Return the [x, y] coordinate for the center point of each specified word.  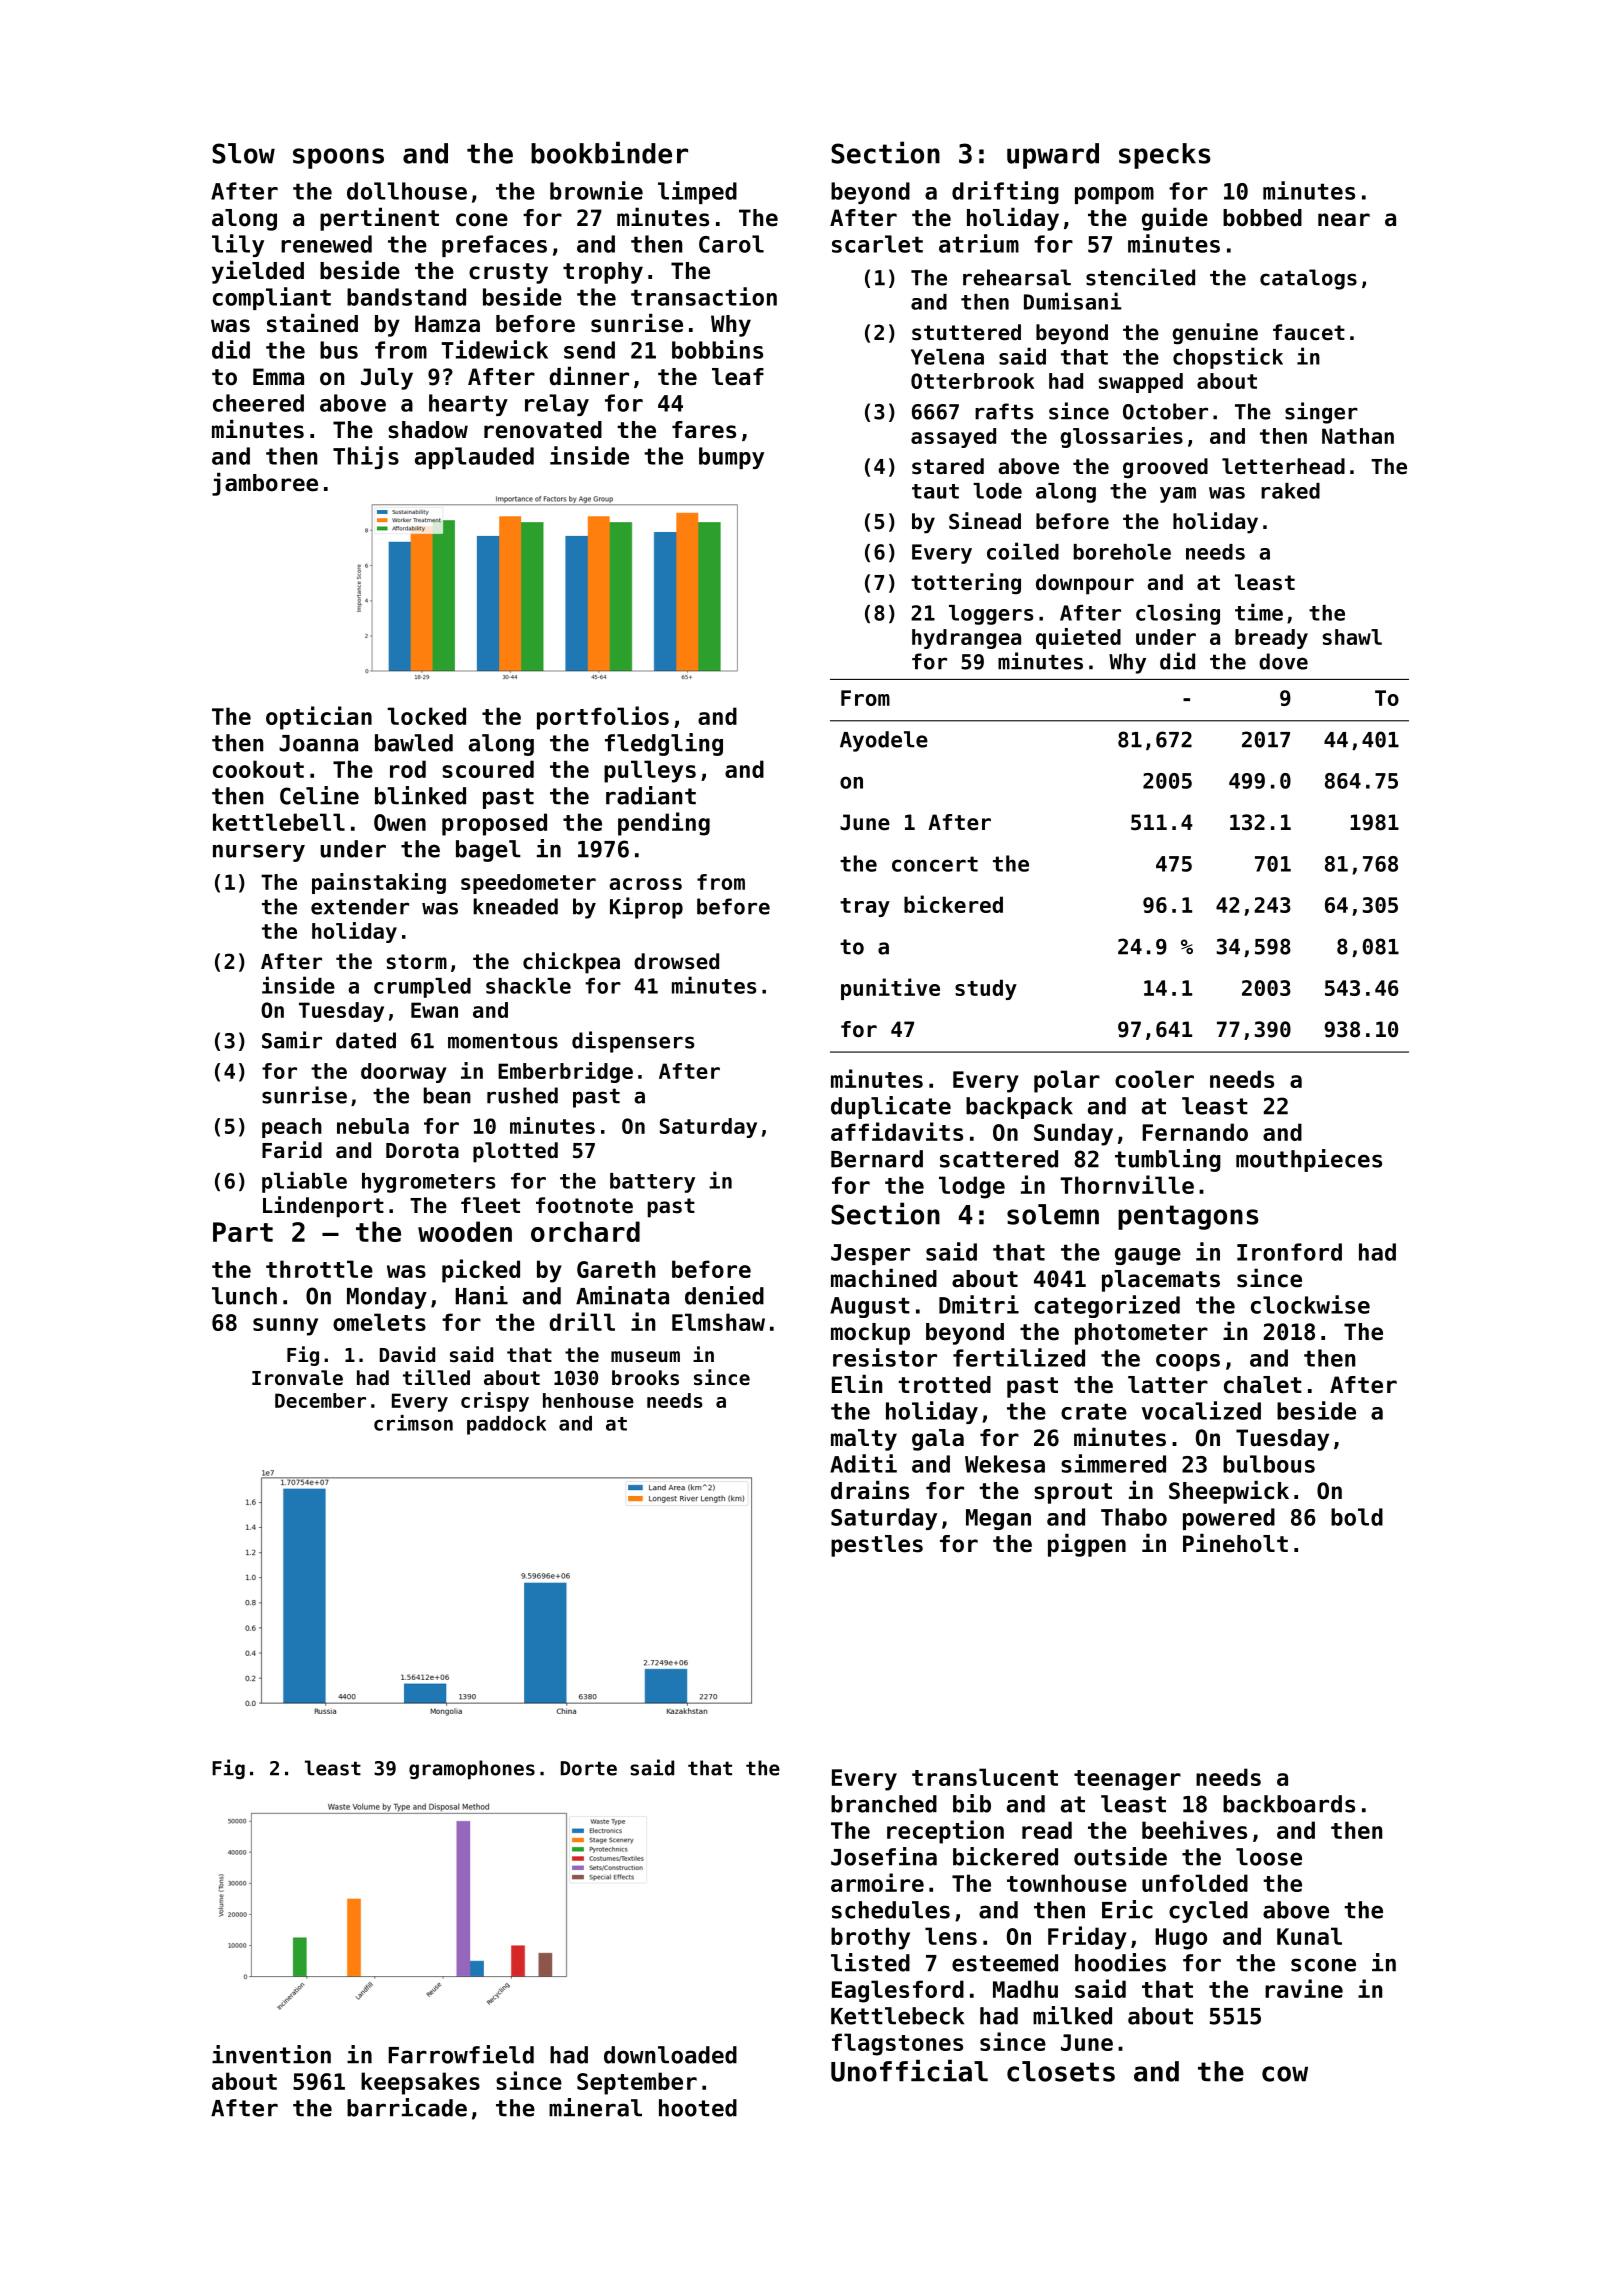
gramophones [472, 1770]
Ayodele [884, 741]
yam [1178, 495]
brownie [596, 190]
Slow [243, 153]
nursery [259, 853]
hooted [698, 2108]
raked [1290, 491]
